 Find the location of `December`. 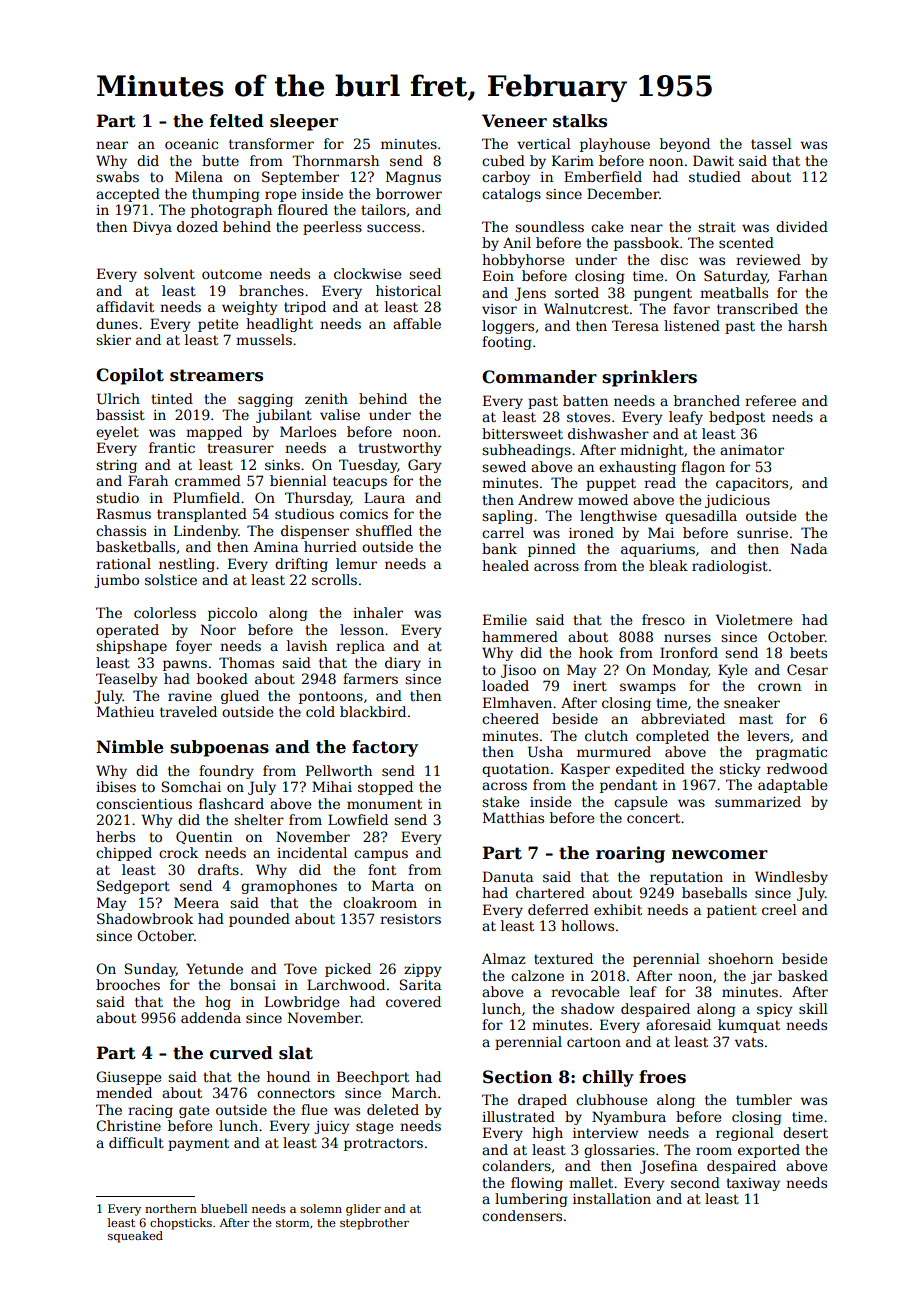

December is located at coordinates (623, 193).
